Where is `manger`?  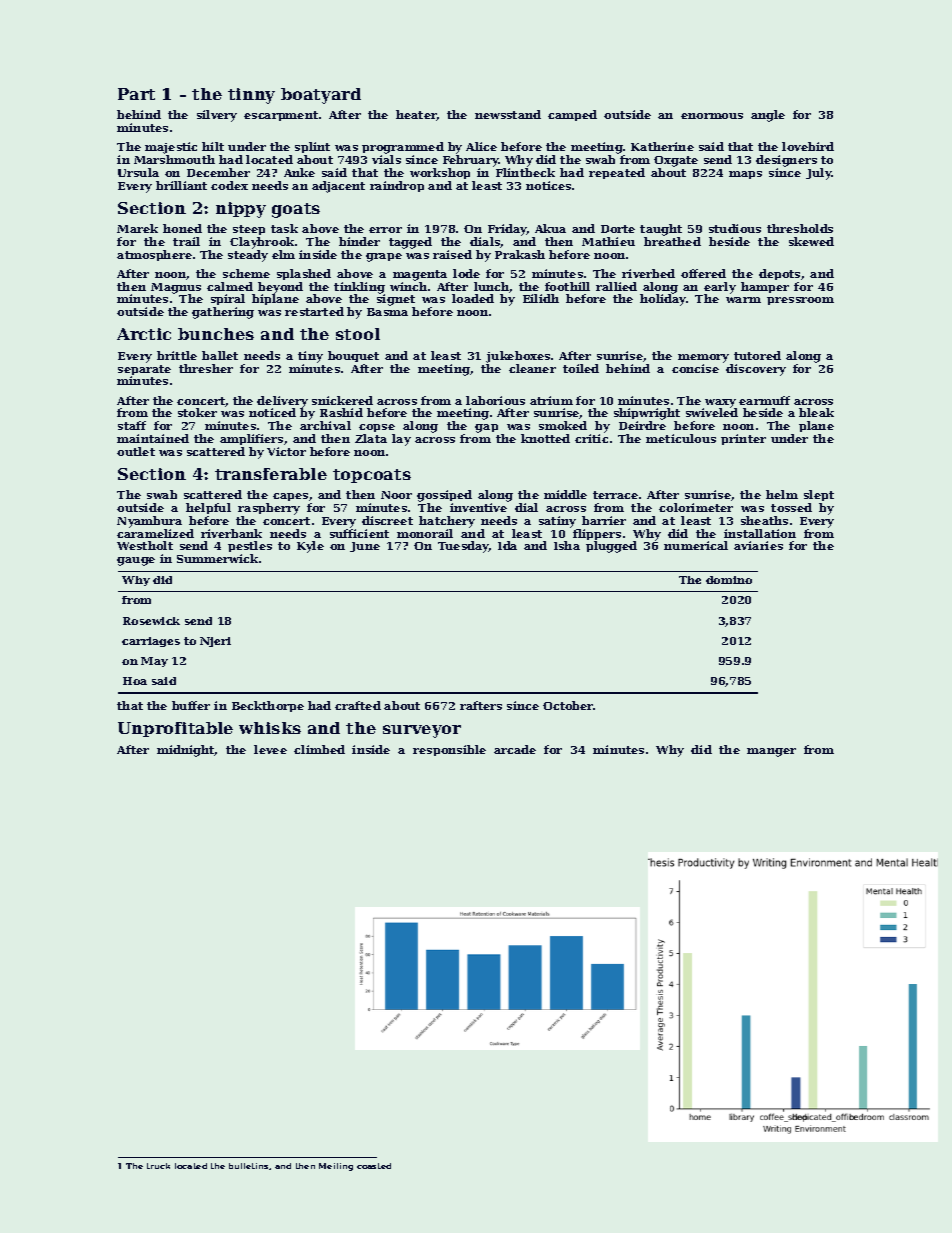
manger is located at coordinates (771, 752).
